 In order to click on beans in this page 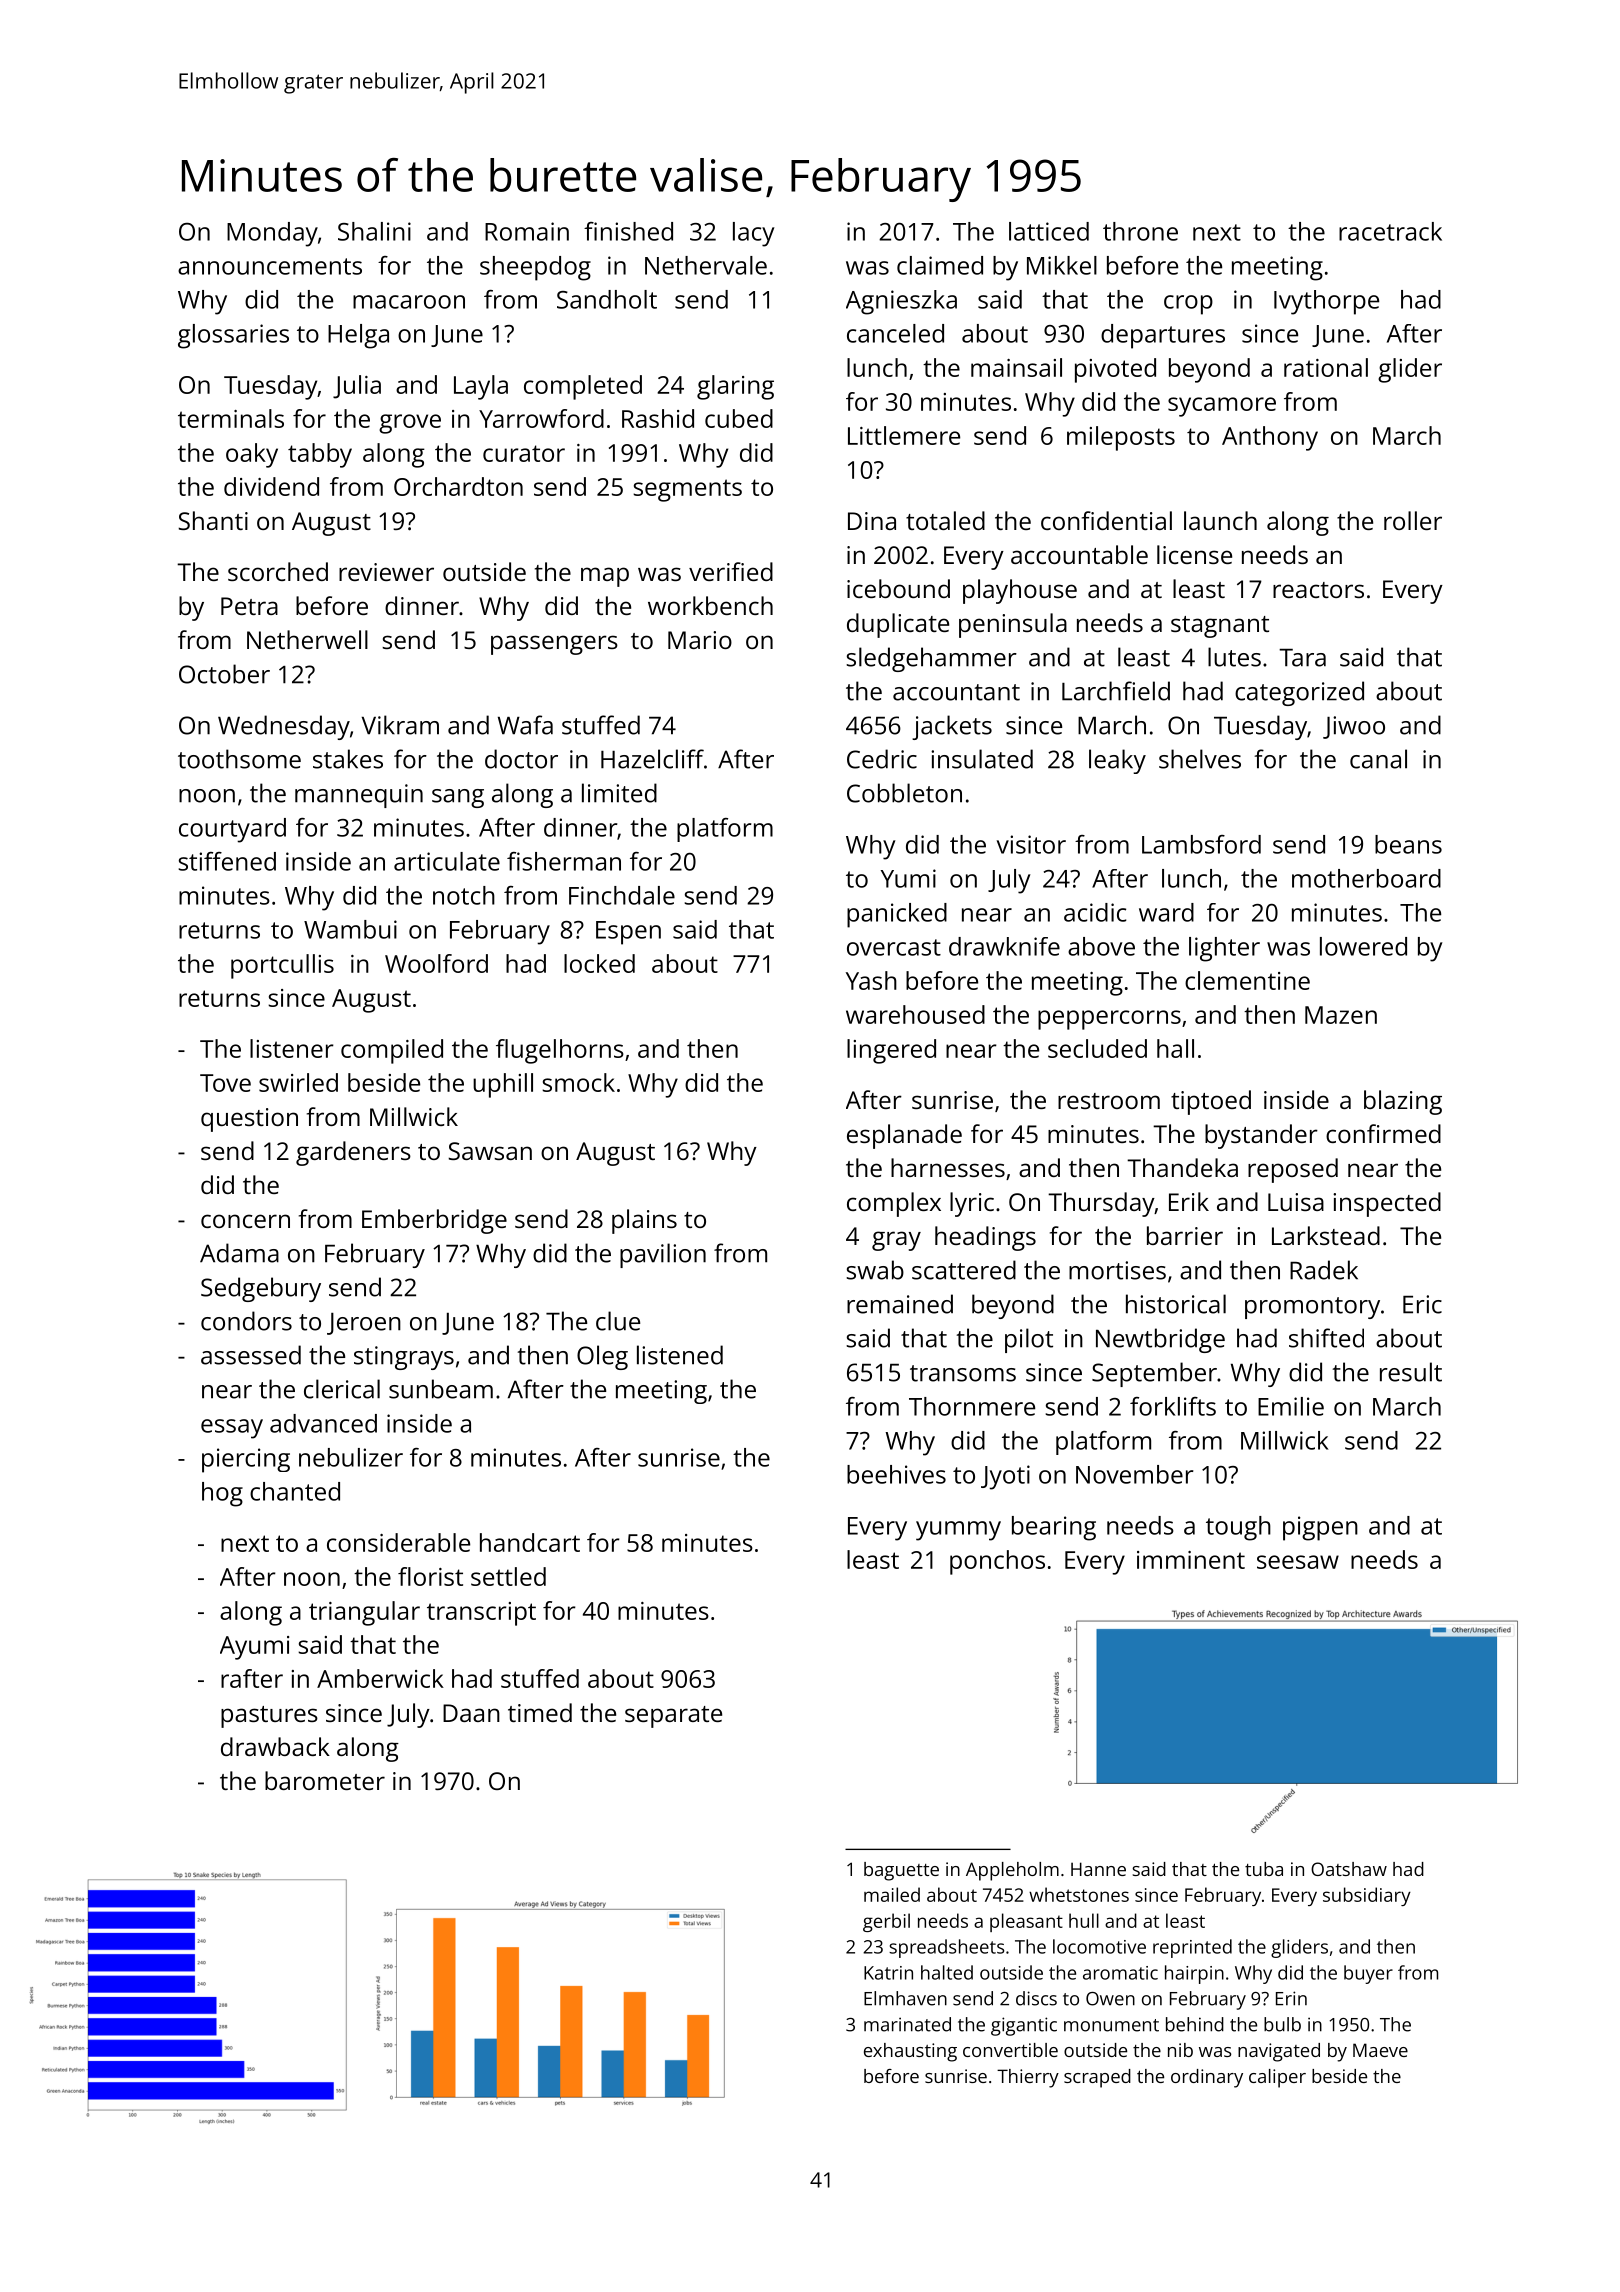, I will do `click(1408, 844)`.
